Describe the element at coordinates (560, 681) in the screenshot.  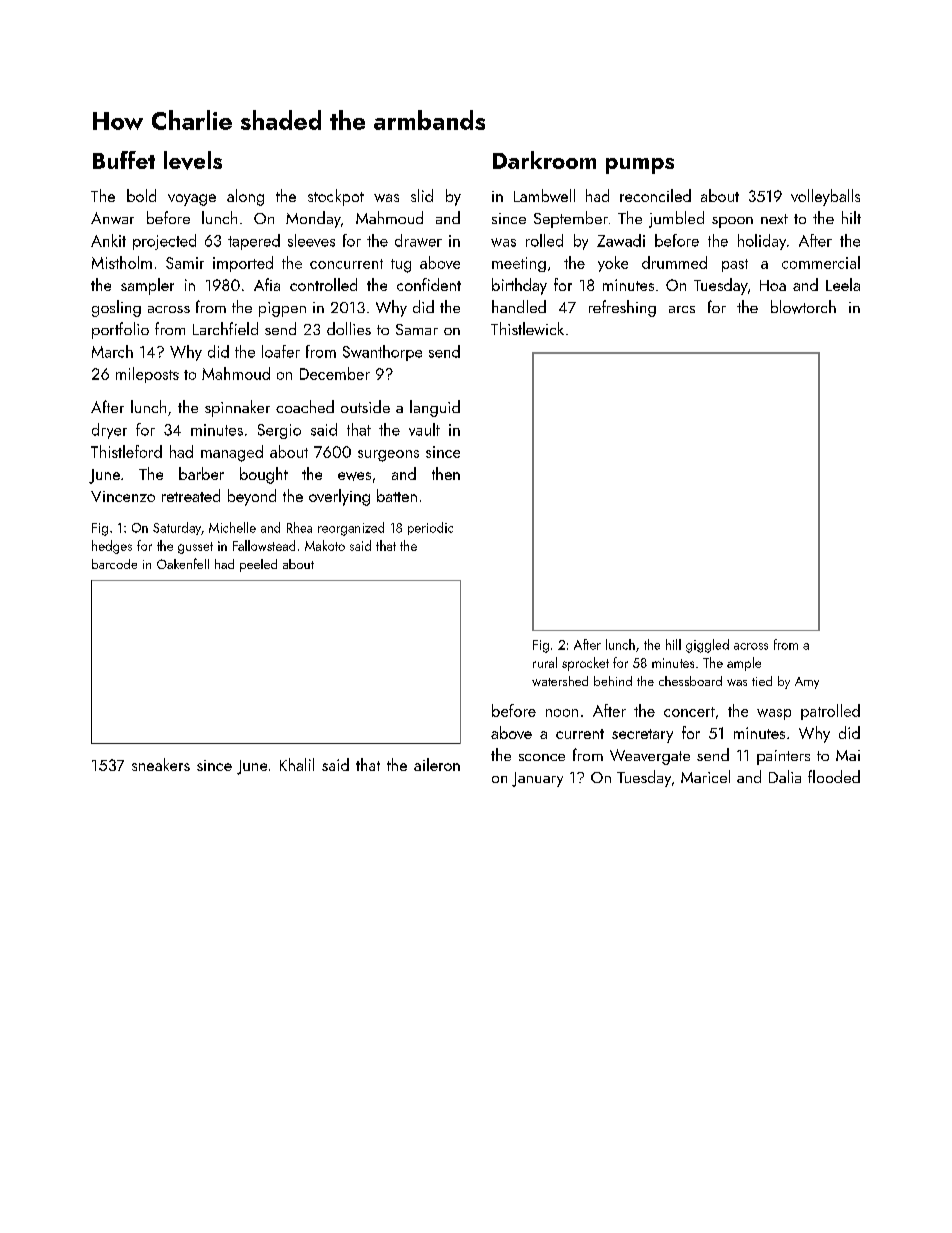
I see `watershed` at that location.
